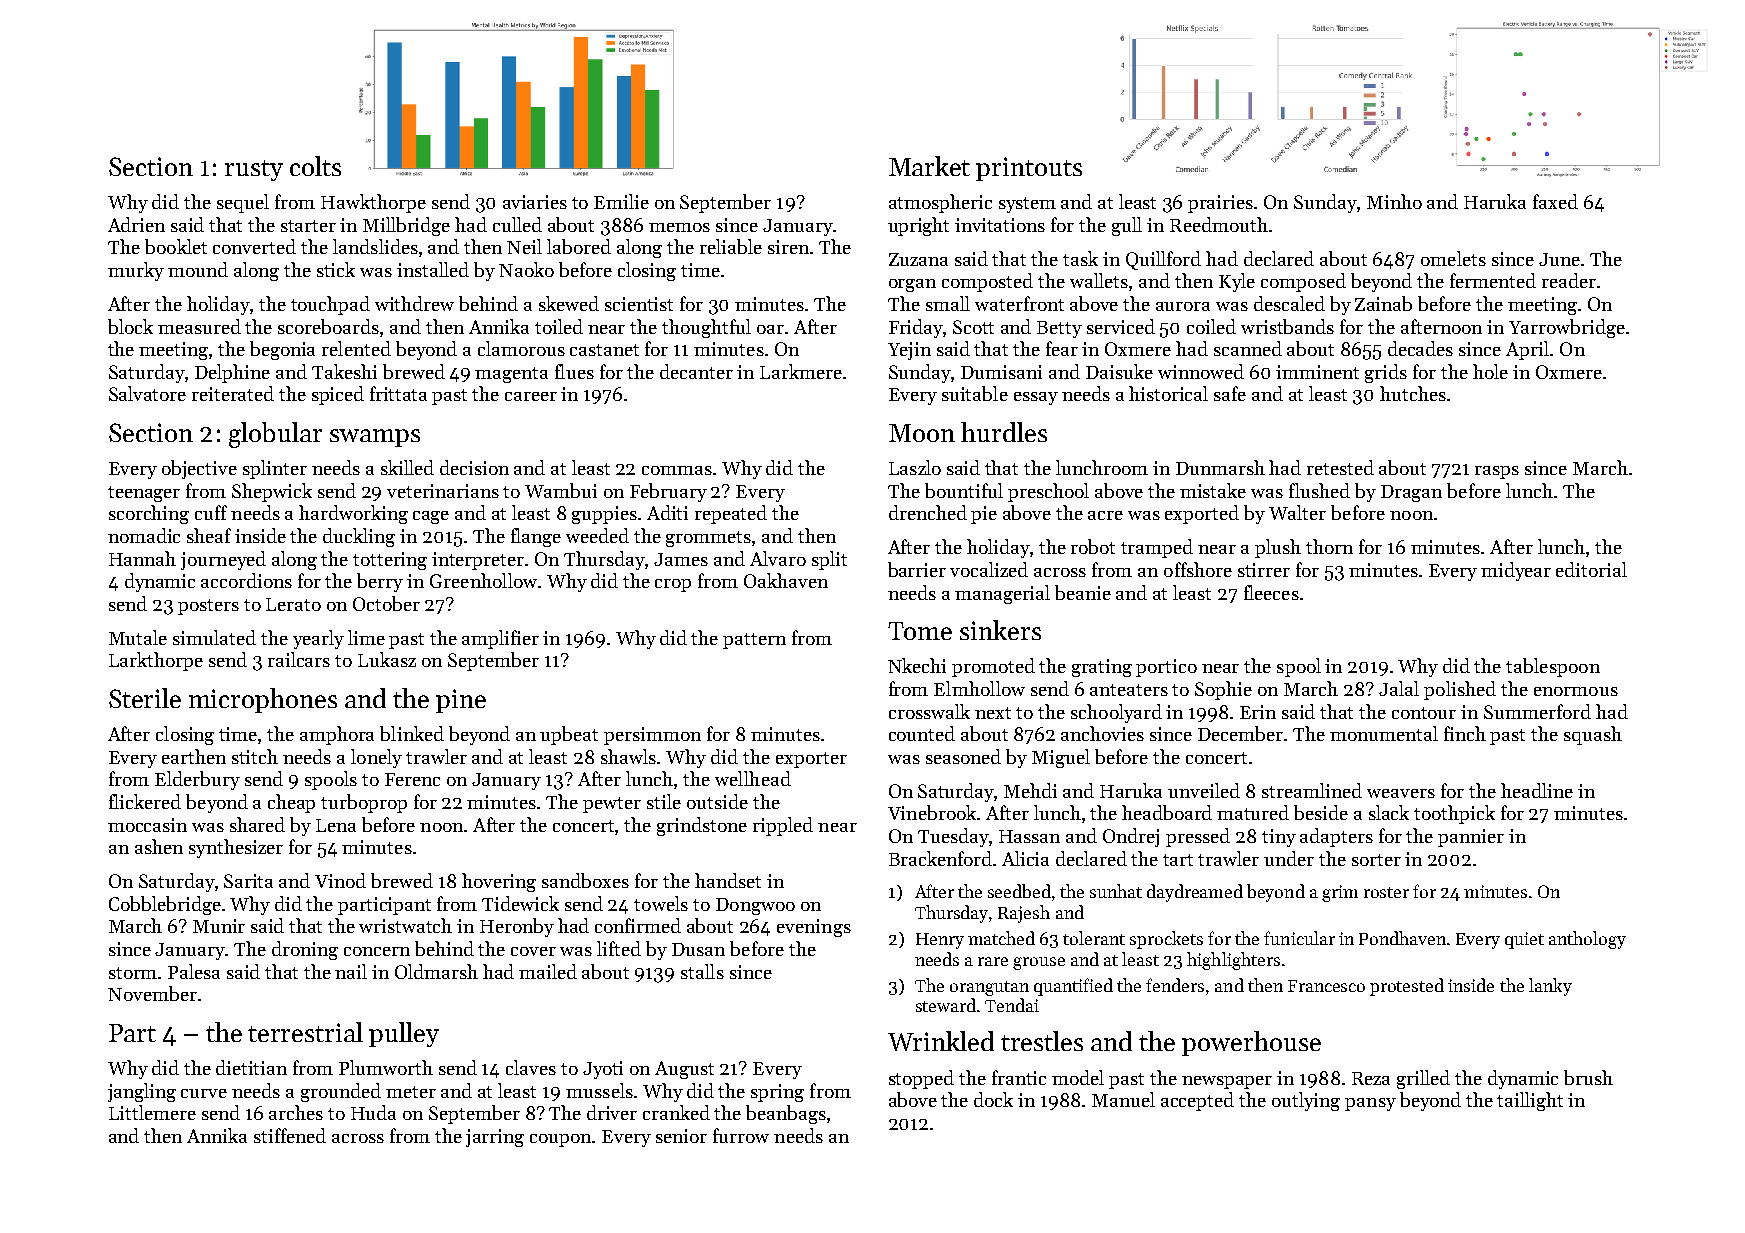 This screenshot has width=1745, height=1233. I want to click on taillight, so click(1530, 1101).
